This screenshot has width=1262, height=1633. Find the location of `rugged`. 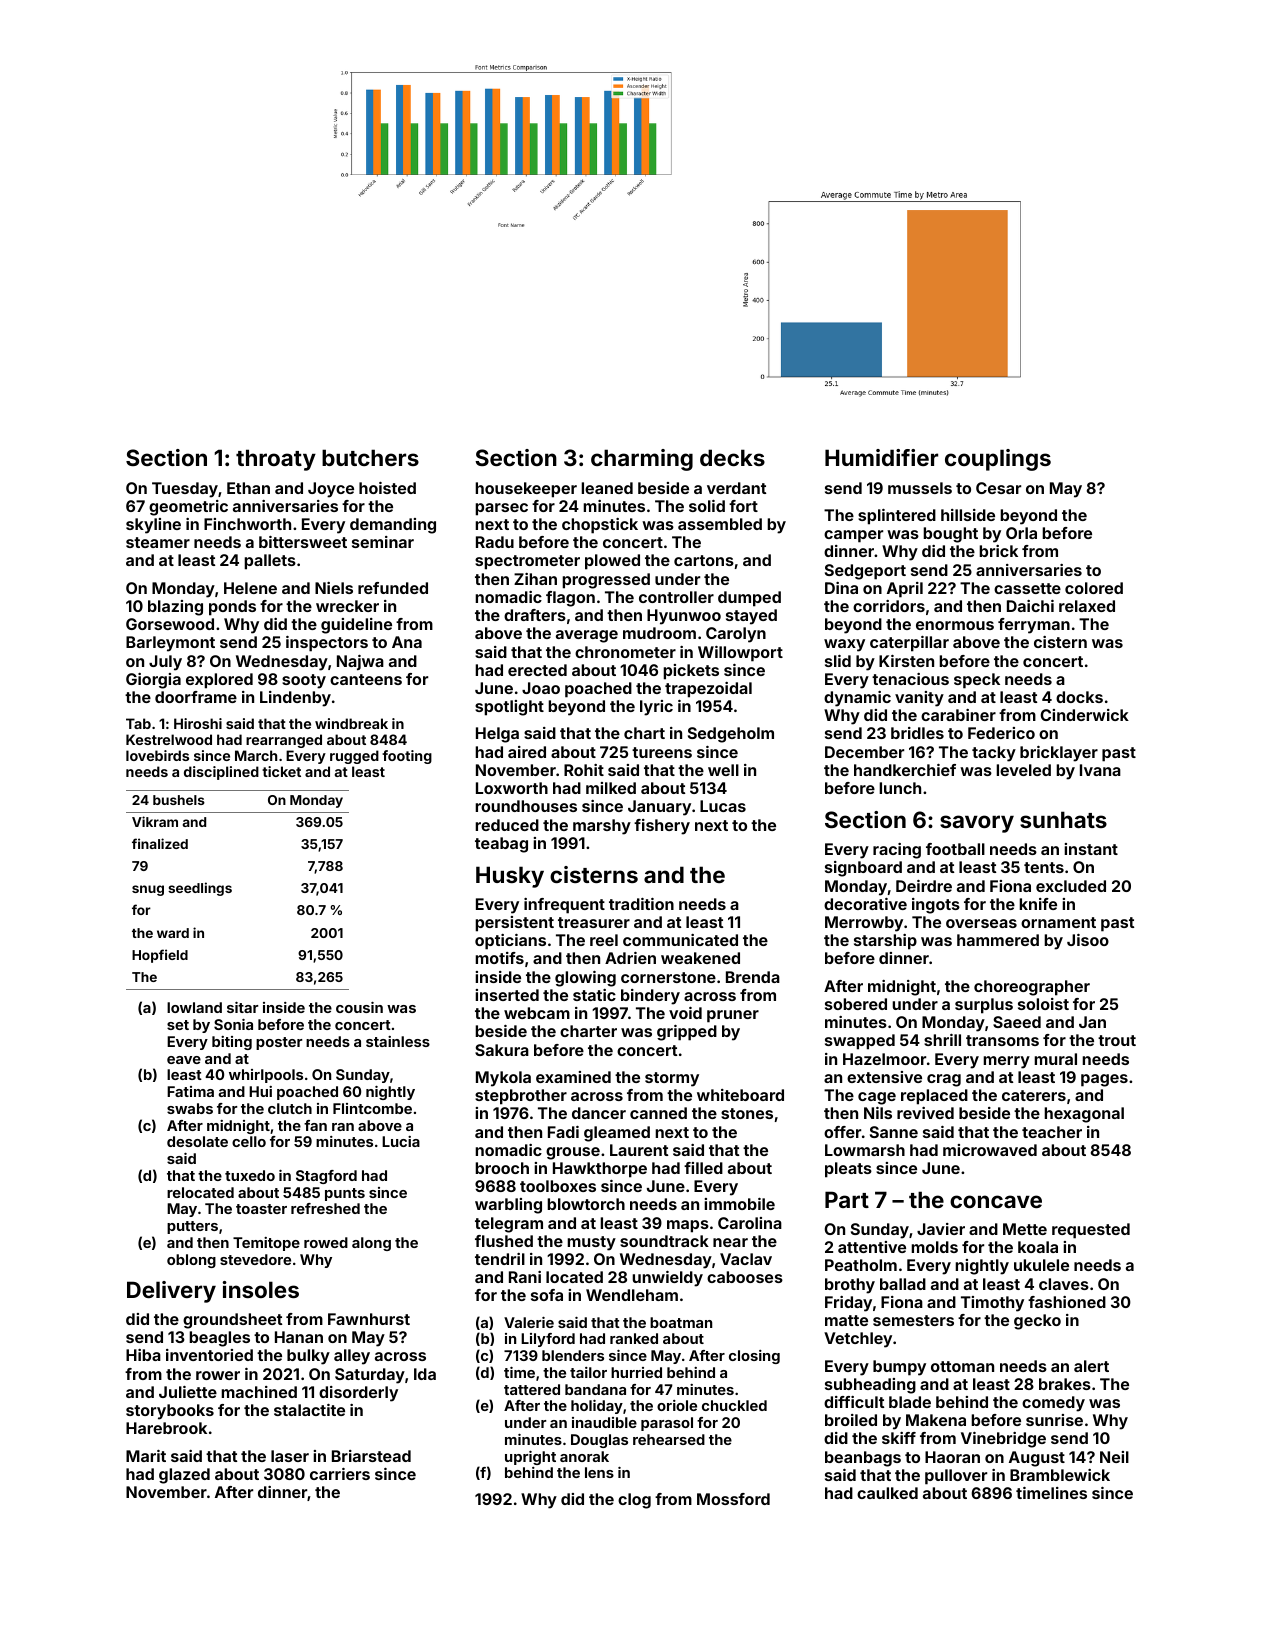

rugged is located at coordinates (354, 757).
